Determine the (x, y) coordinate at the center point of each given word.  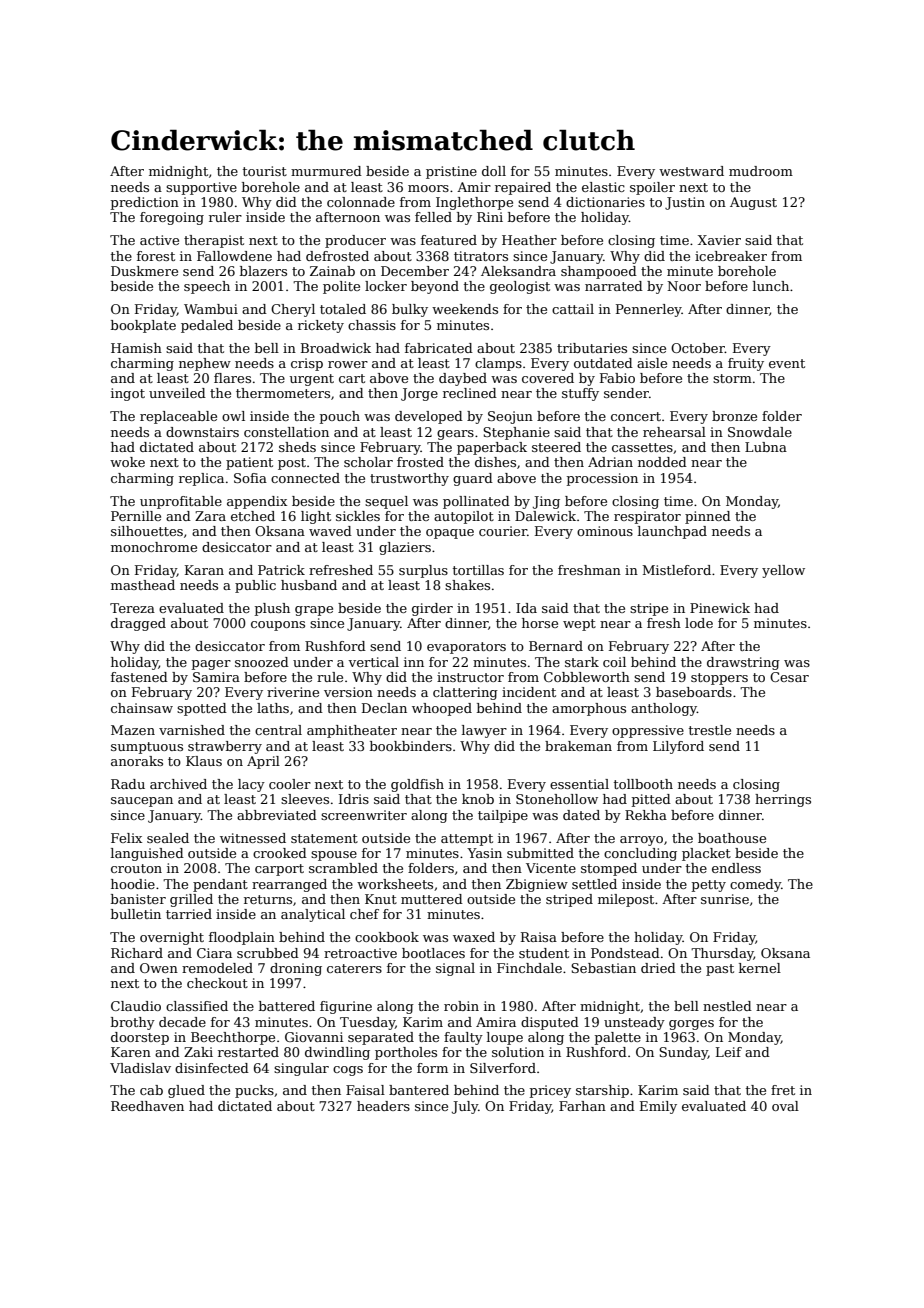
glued (186, 1091)
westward (691, 171)
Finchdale (529, 968)
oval (785, 1106)
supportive (201, 188)
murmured (326, 171)
